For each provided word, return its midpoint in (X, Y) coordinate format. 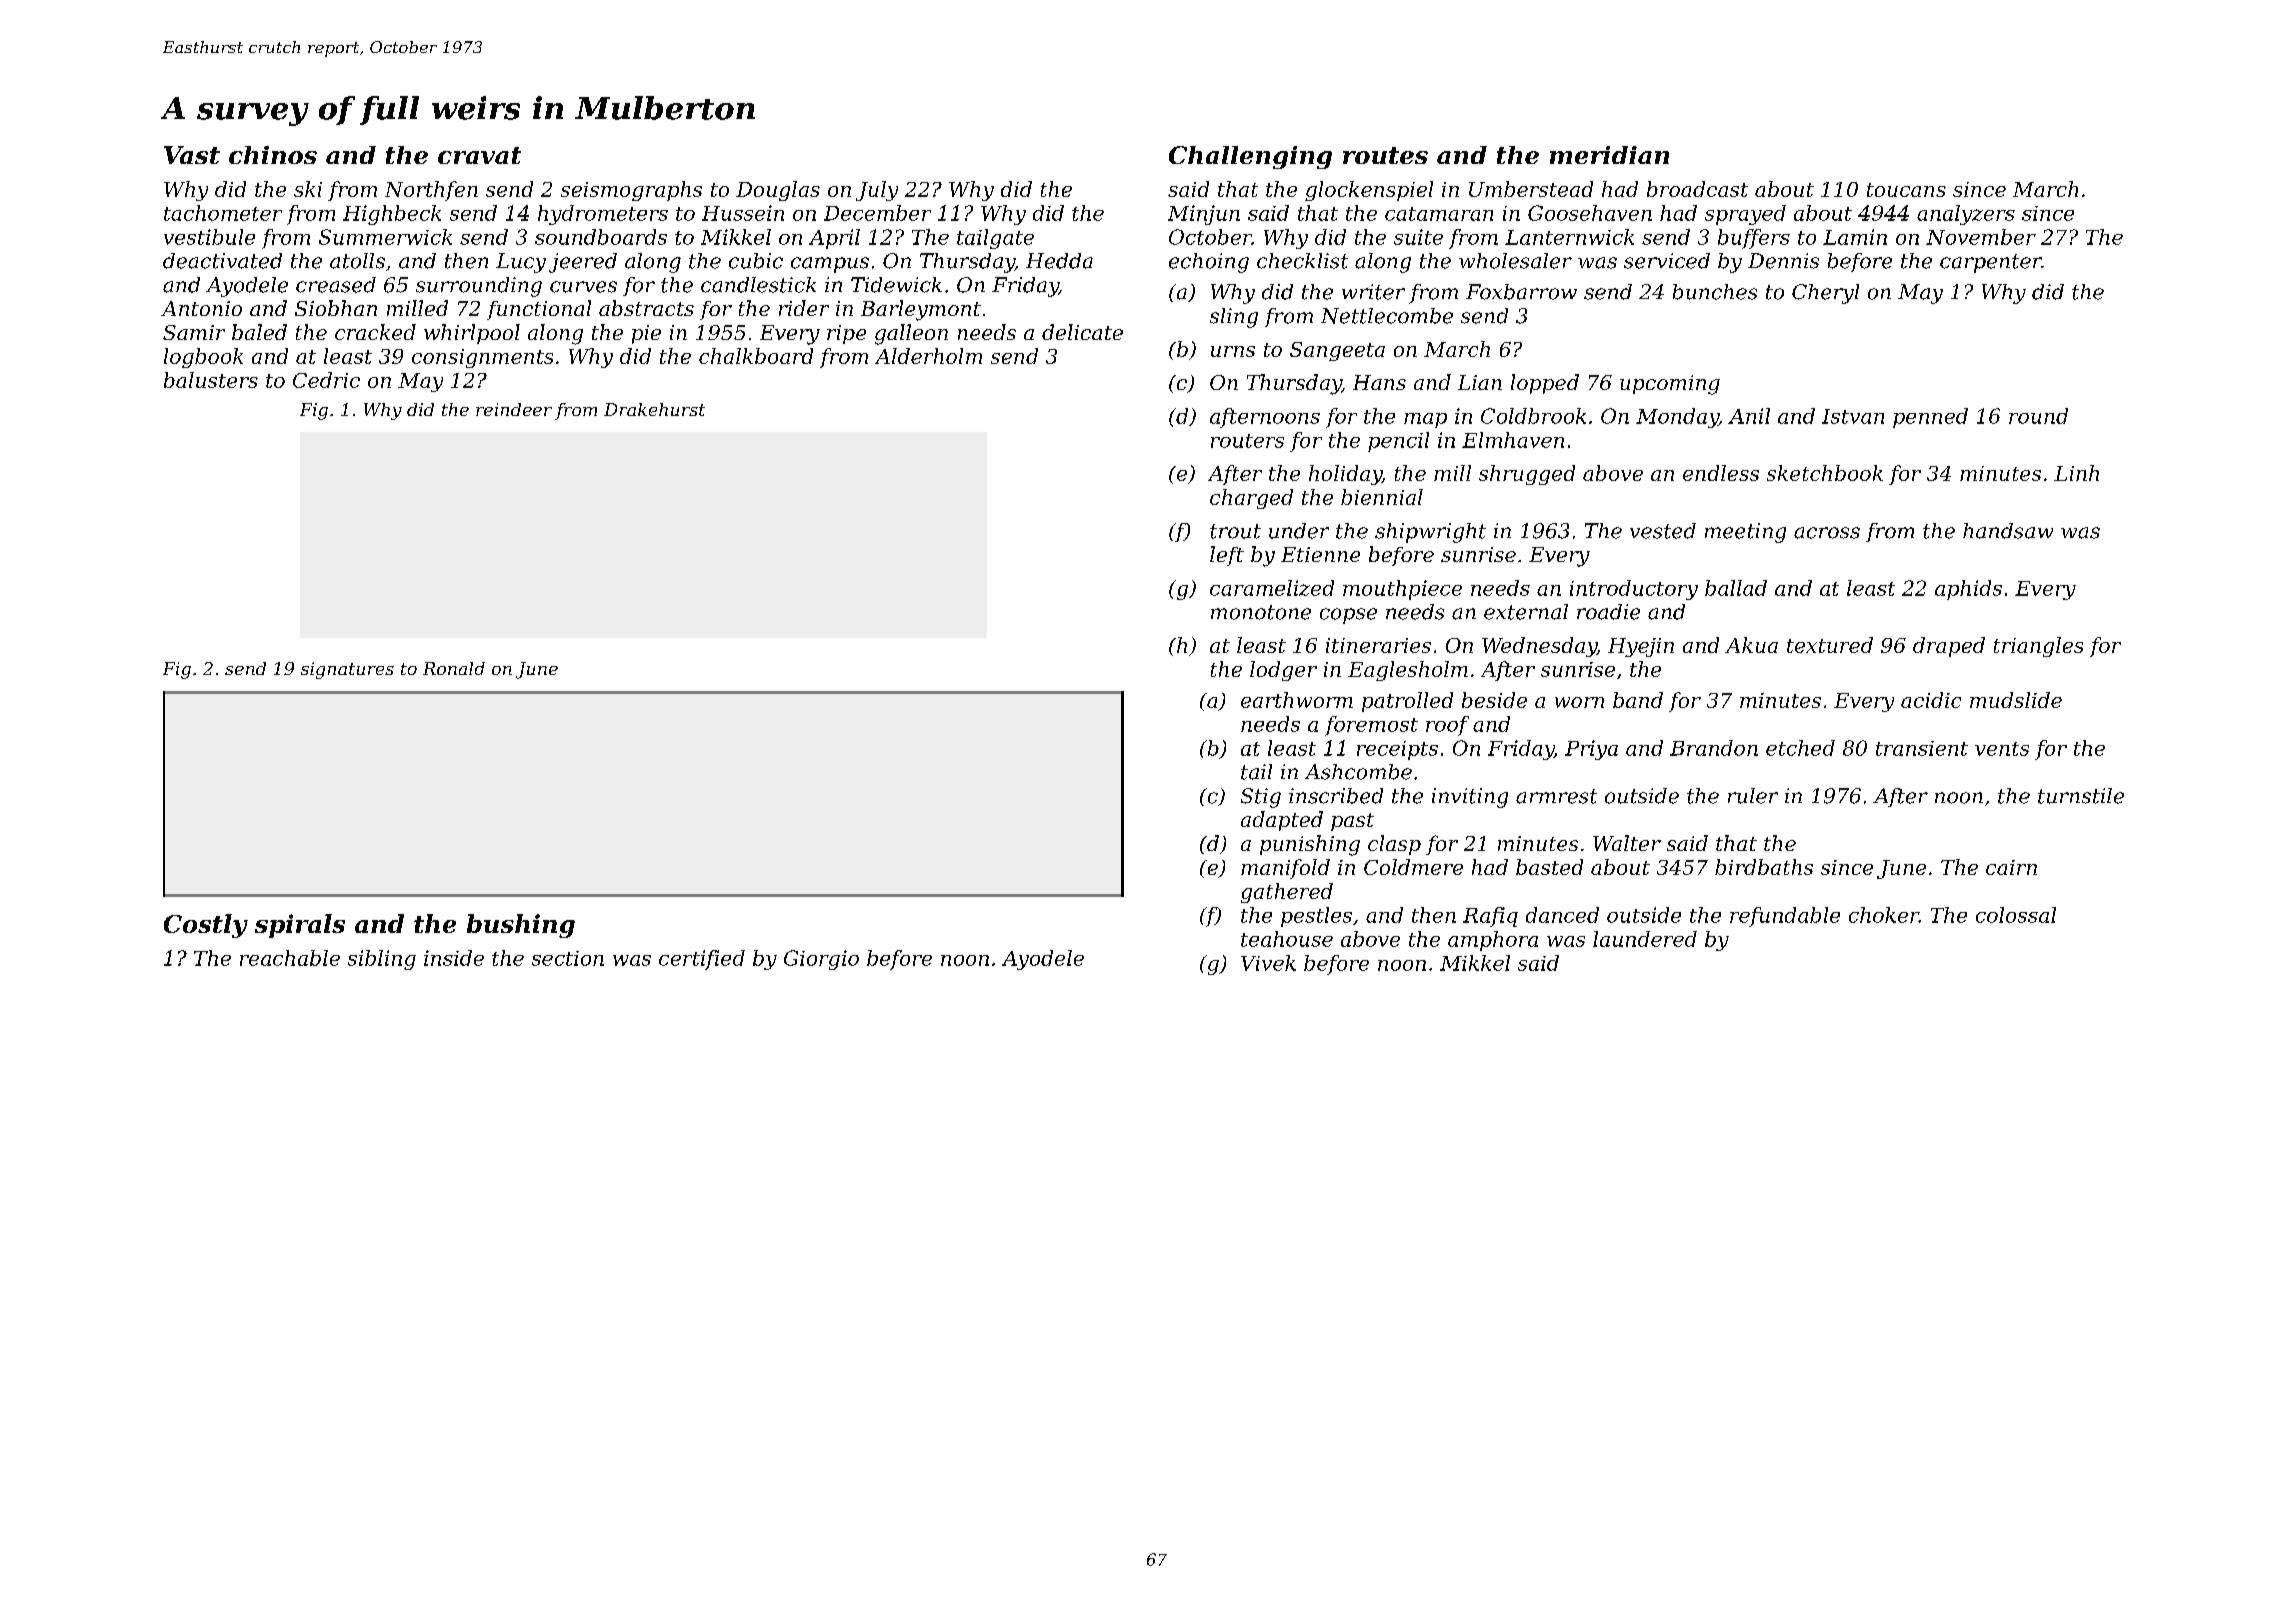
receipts (1397, 750)
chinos (273, 155)
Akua (1751, 645)
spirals (300, 926)
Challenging (1250, 157)
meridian (1609, 155)
